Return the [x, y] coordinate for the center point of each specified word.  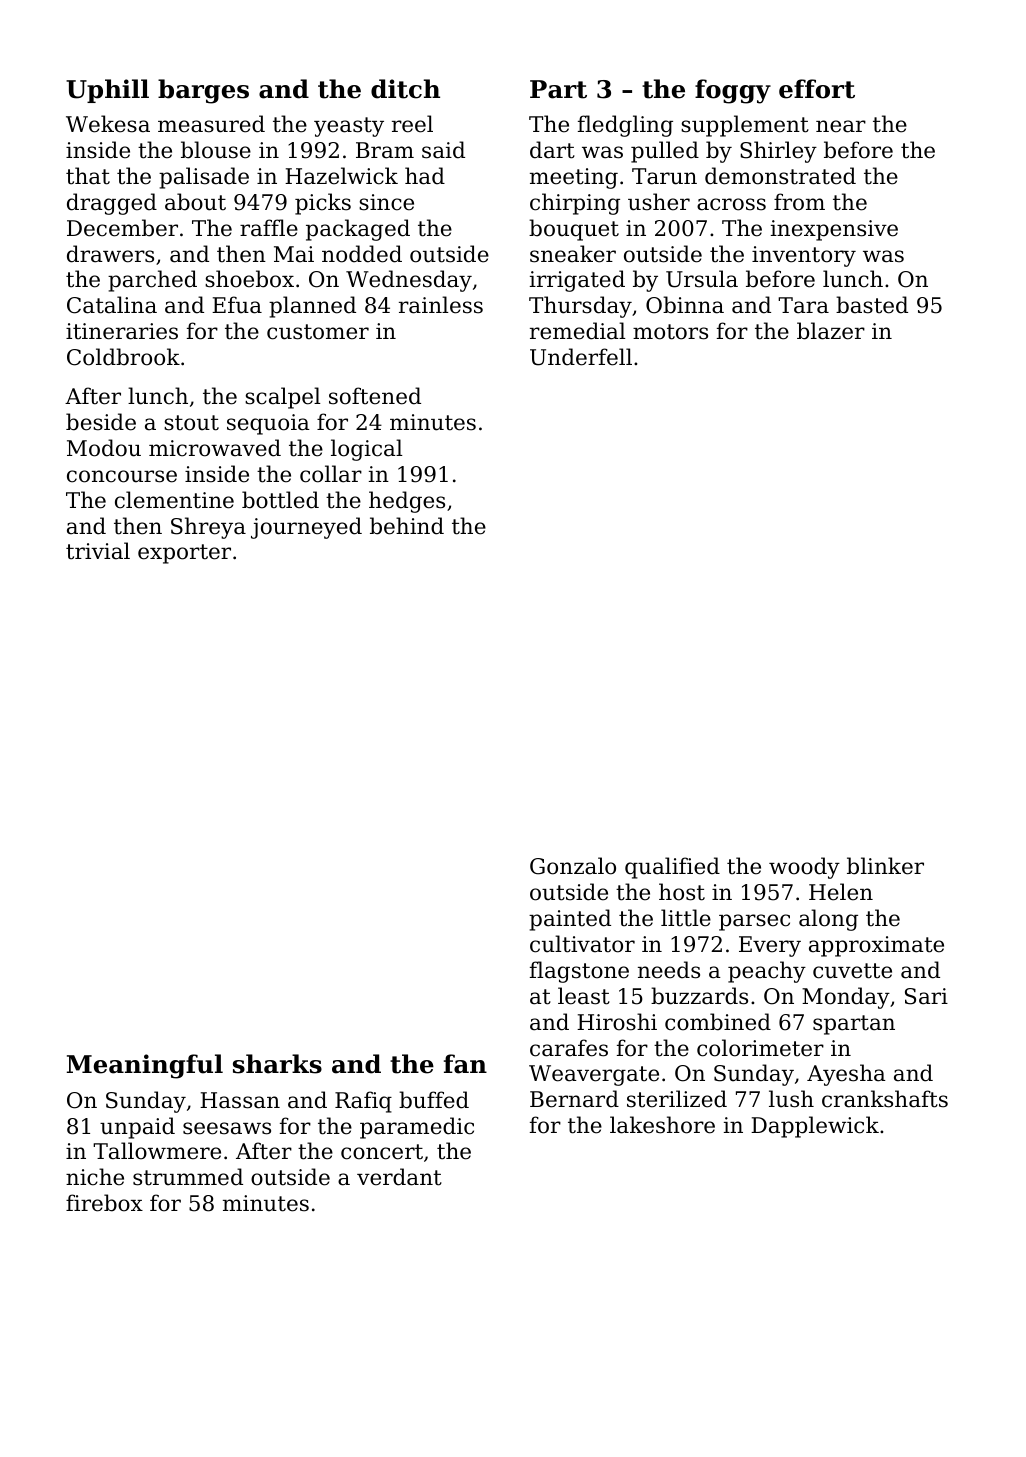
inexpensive [834, 230]
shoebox [249, 279]
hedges [407, 502]
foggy [733, 91]
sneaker [573, 254]
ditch [405, 89]
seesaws [227, 1128]
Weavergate [594, 1075]
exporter [184, 554]
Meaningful [145, 1066]
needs [669, 970]
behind [407, 526]
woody [804, 868]
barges [203, 91]
